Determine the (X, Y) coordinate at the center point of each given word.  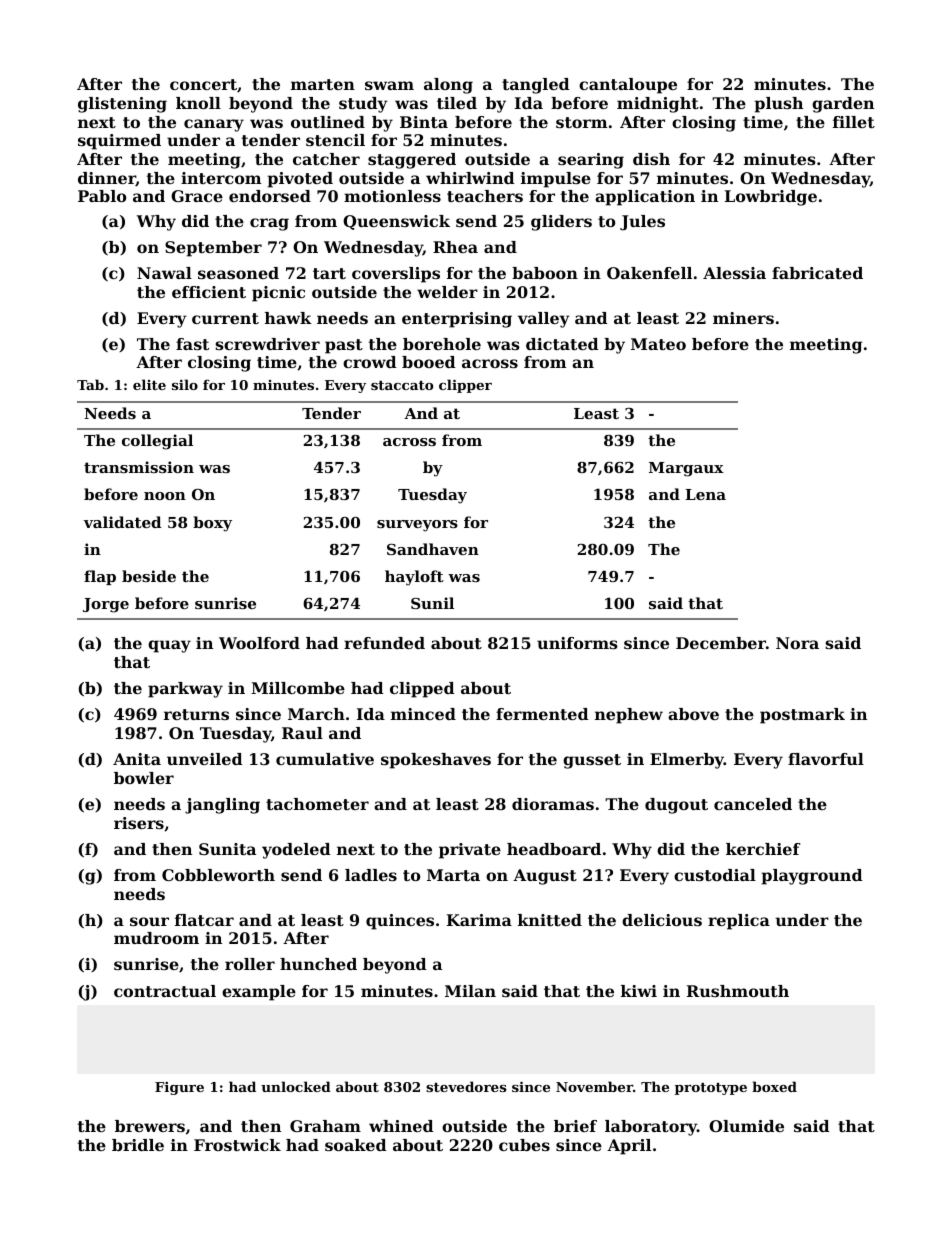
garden (843, 105)
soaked (356, 1145)
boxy (212, 524)
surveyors (417, 526)
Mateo (658, 344)
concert (203, 84)
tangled (536, 86)
